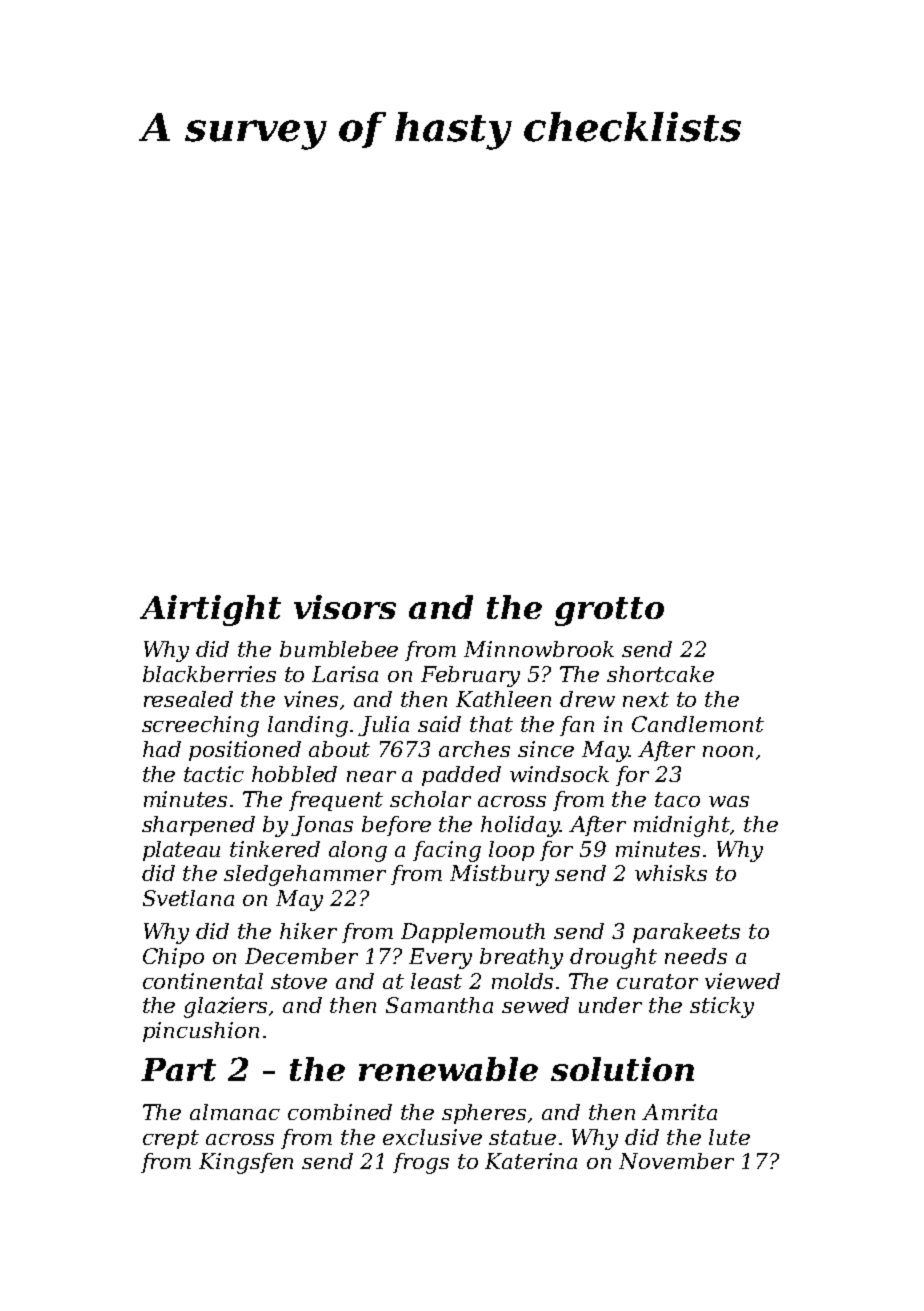 The image size is (924, 1311). What do you see at coordinates (201, 1032) in the screenshot?
I see `pincushion` at bounding box center [201, 1032].
